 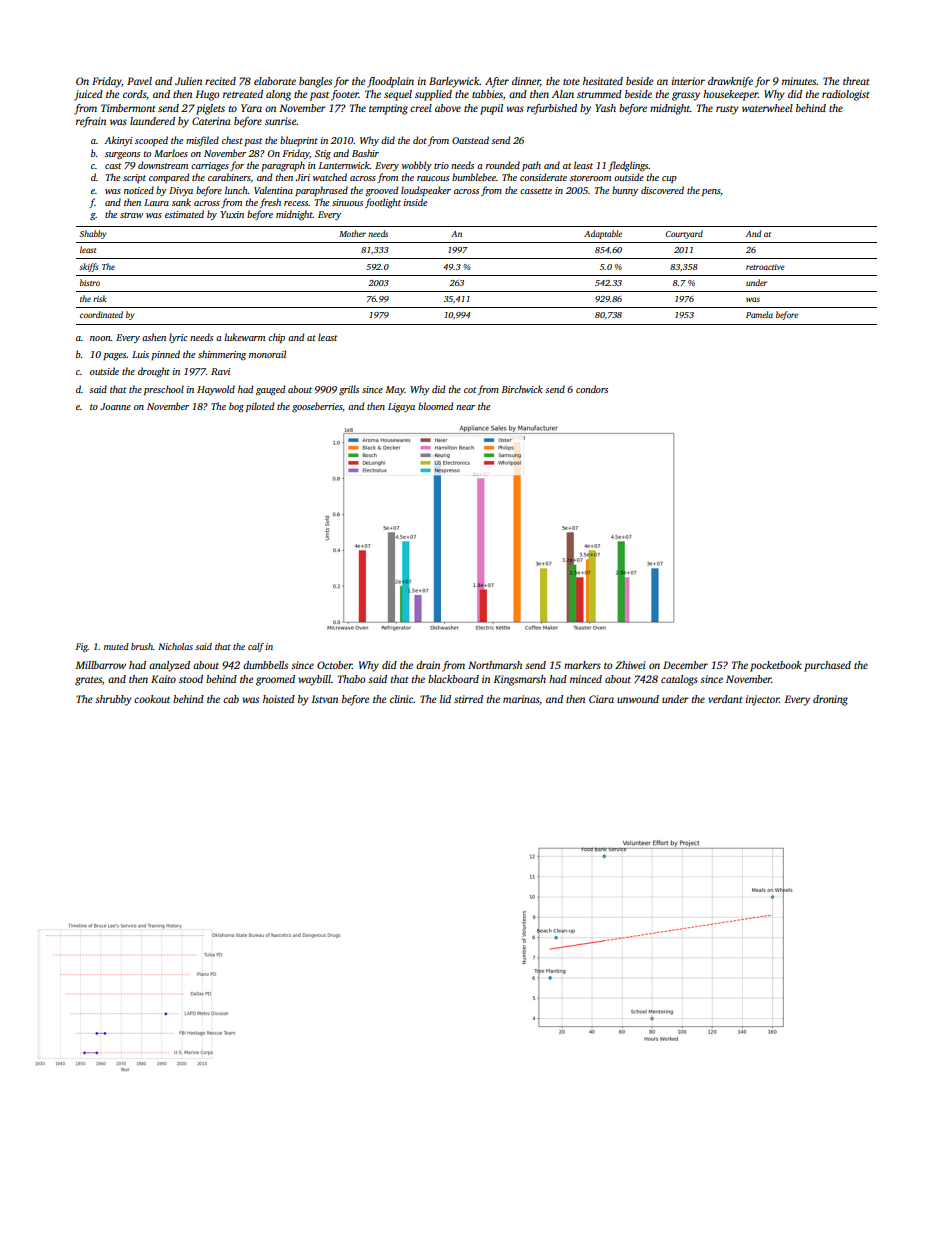 I want to click on markers, so click(x=582, y=665).
